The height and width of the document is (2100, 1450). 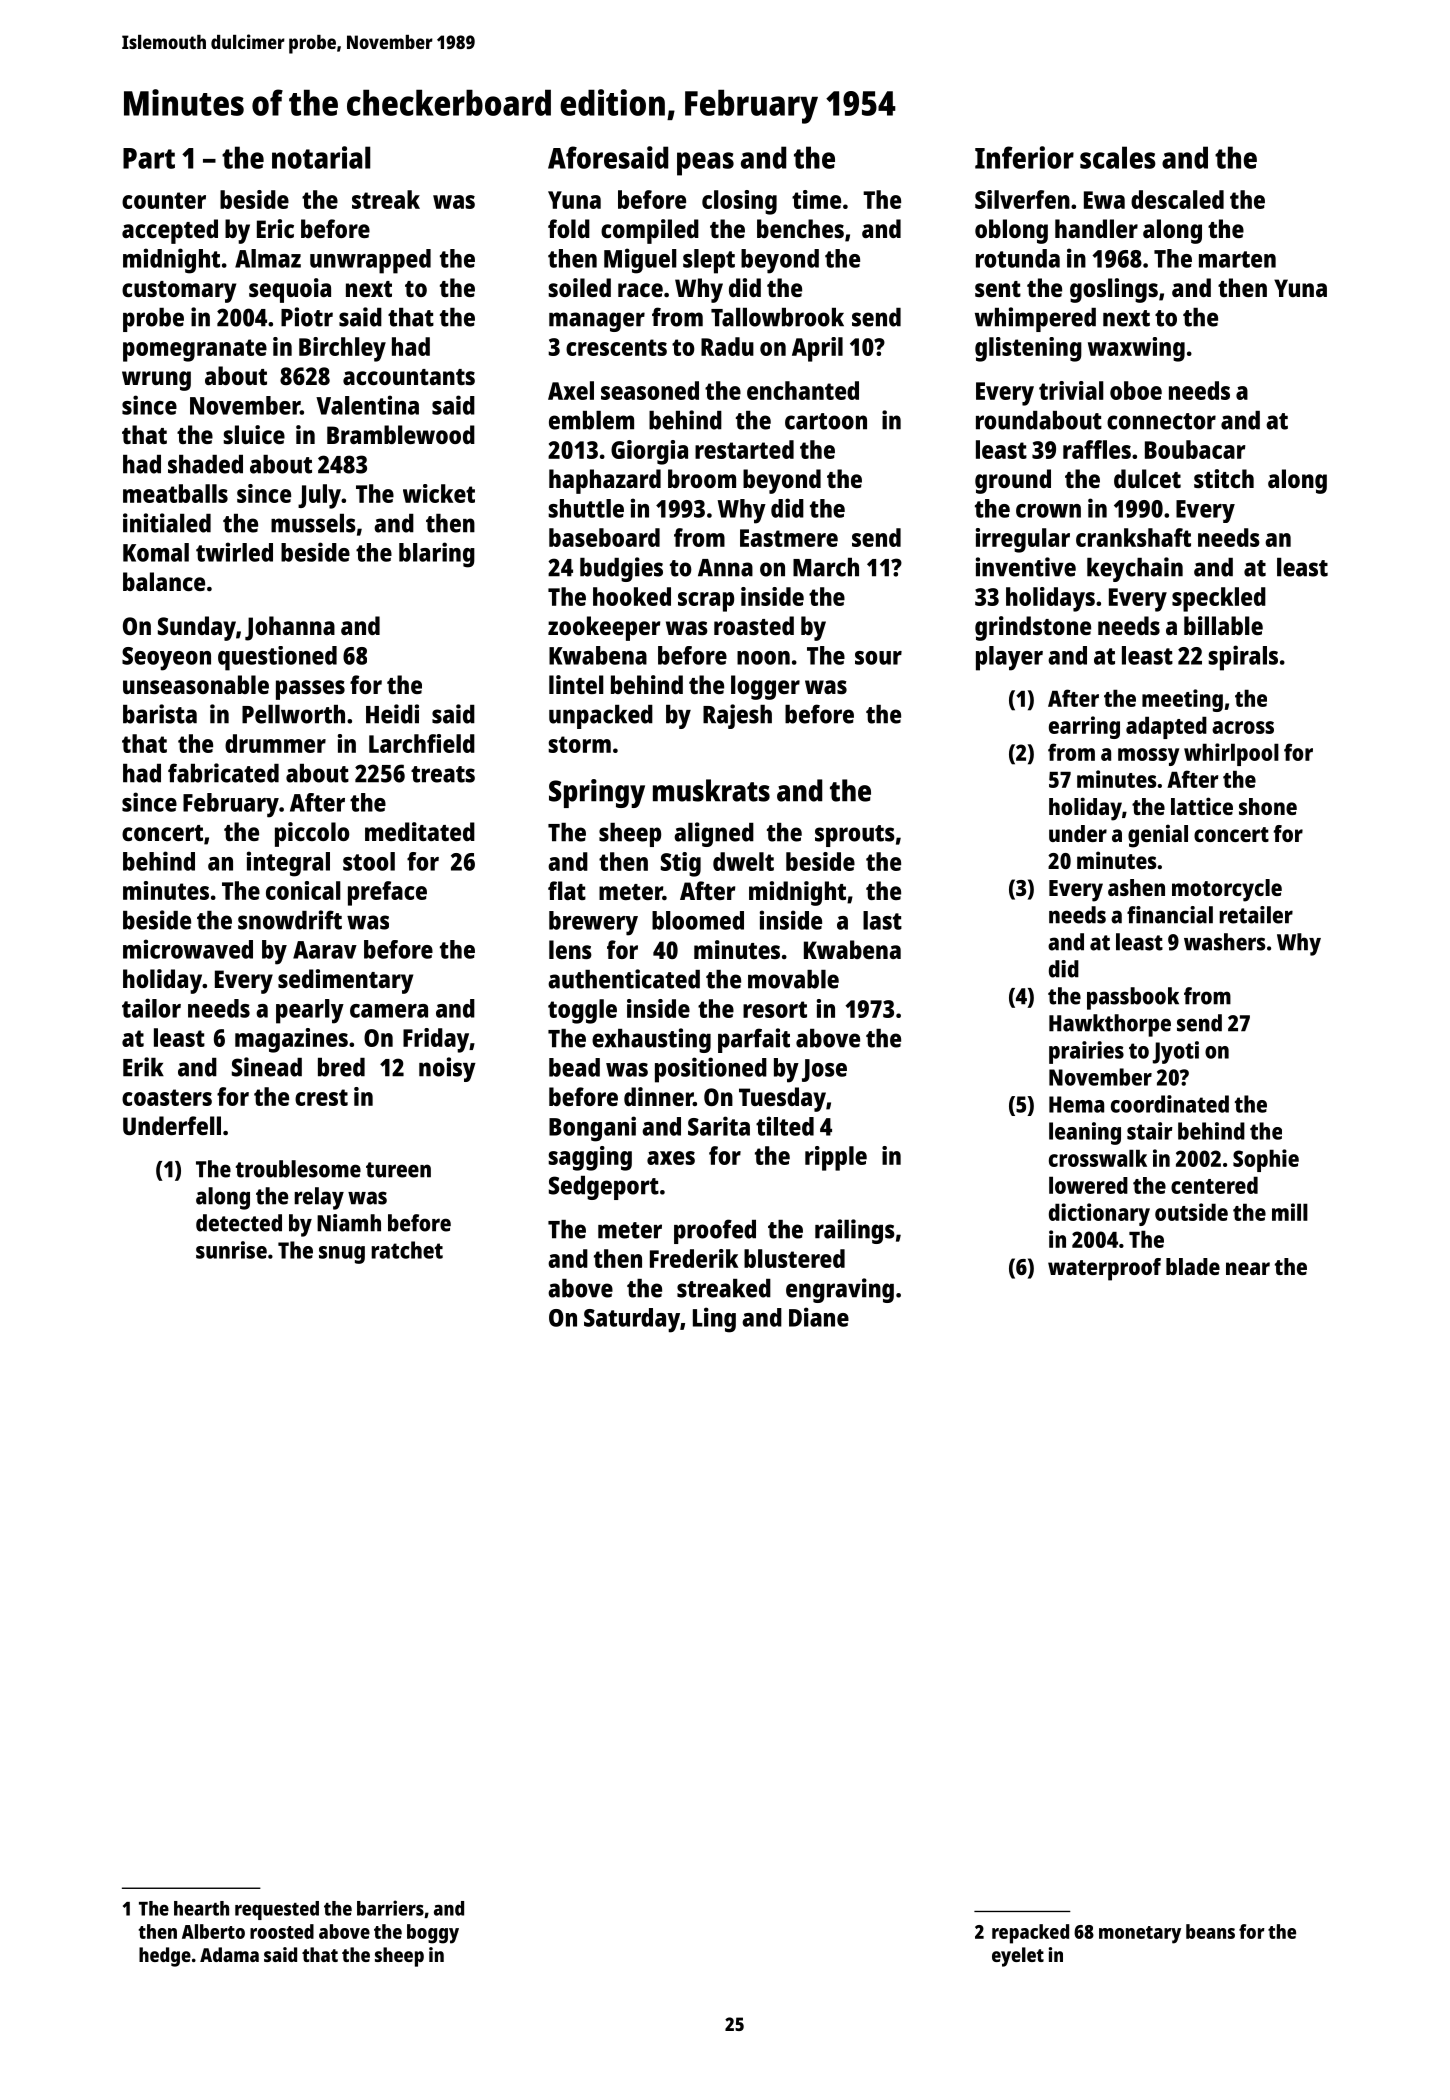 I want to click on sunrise, so click(x=231, y=1250).
